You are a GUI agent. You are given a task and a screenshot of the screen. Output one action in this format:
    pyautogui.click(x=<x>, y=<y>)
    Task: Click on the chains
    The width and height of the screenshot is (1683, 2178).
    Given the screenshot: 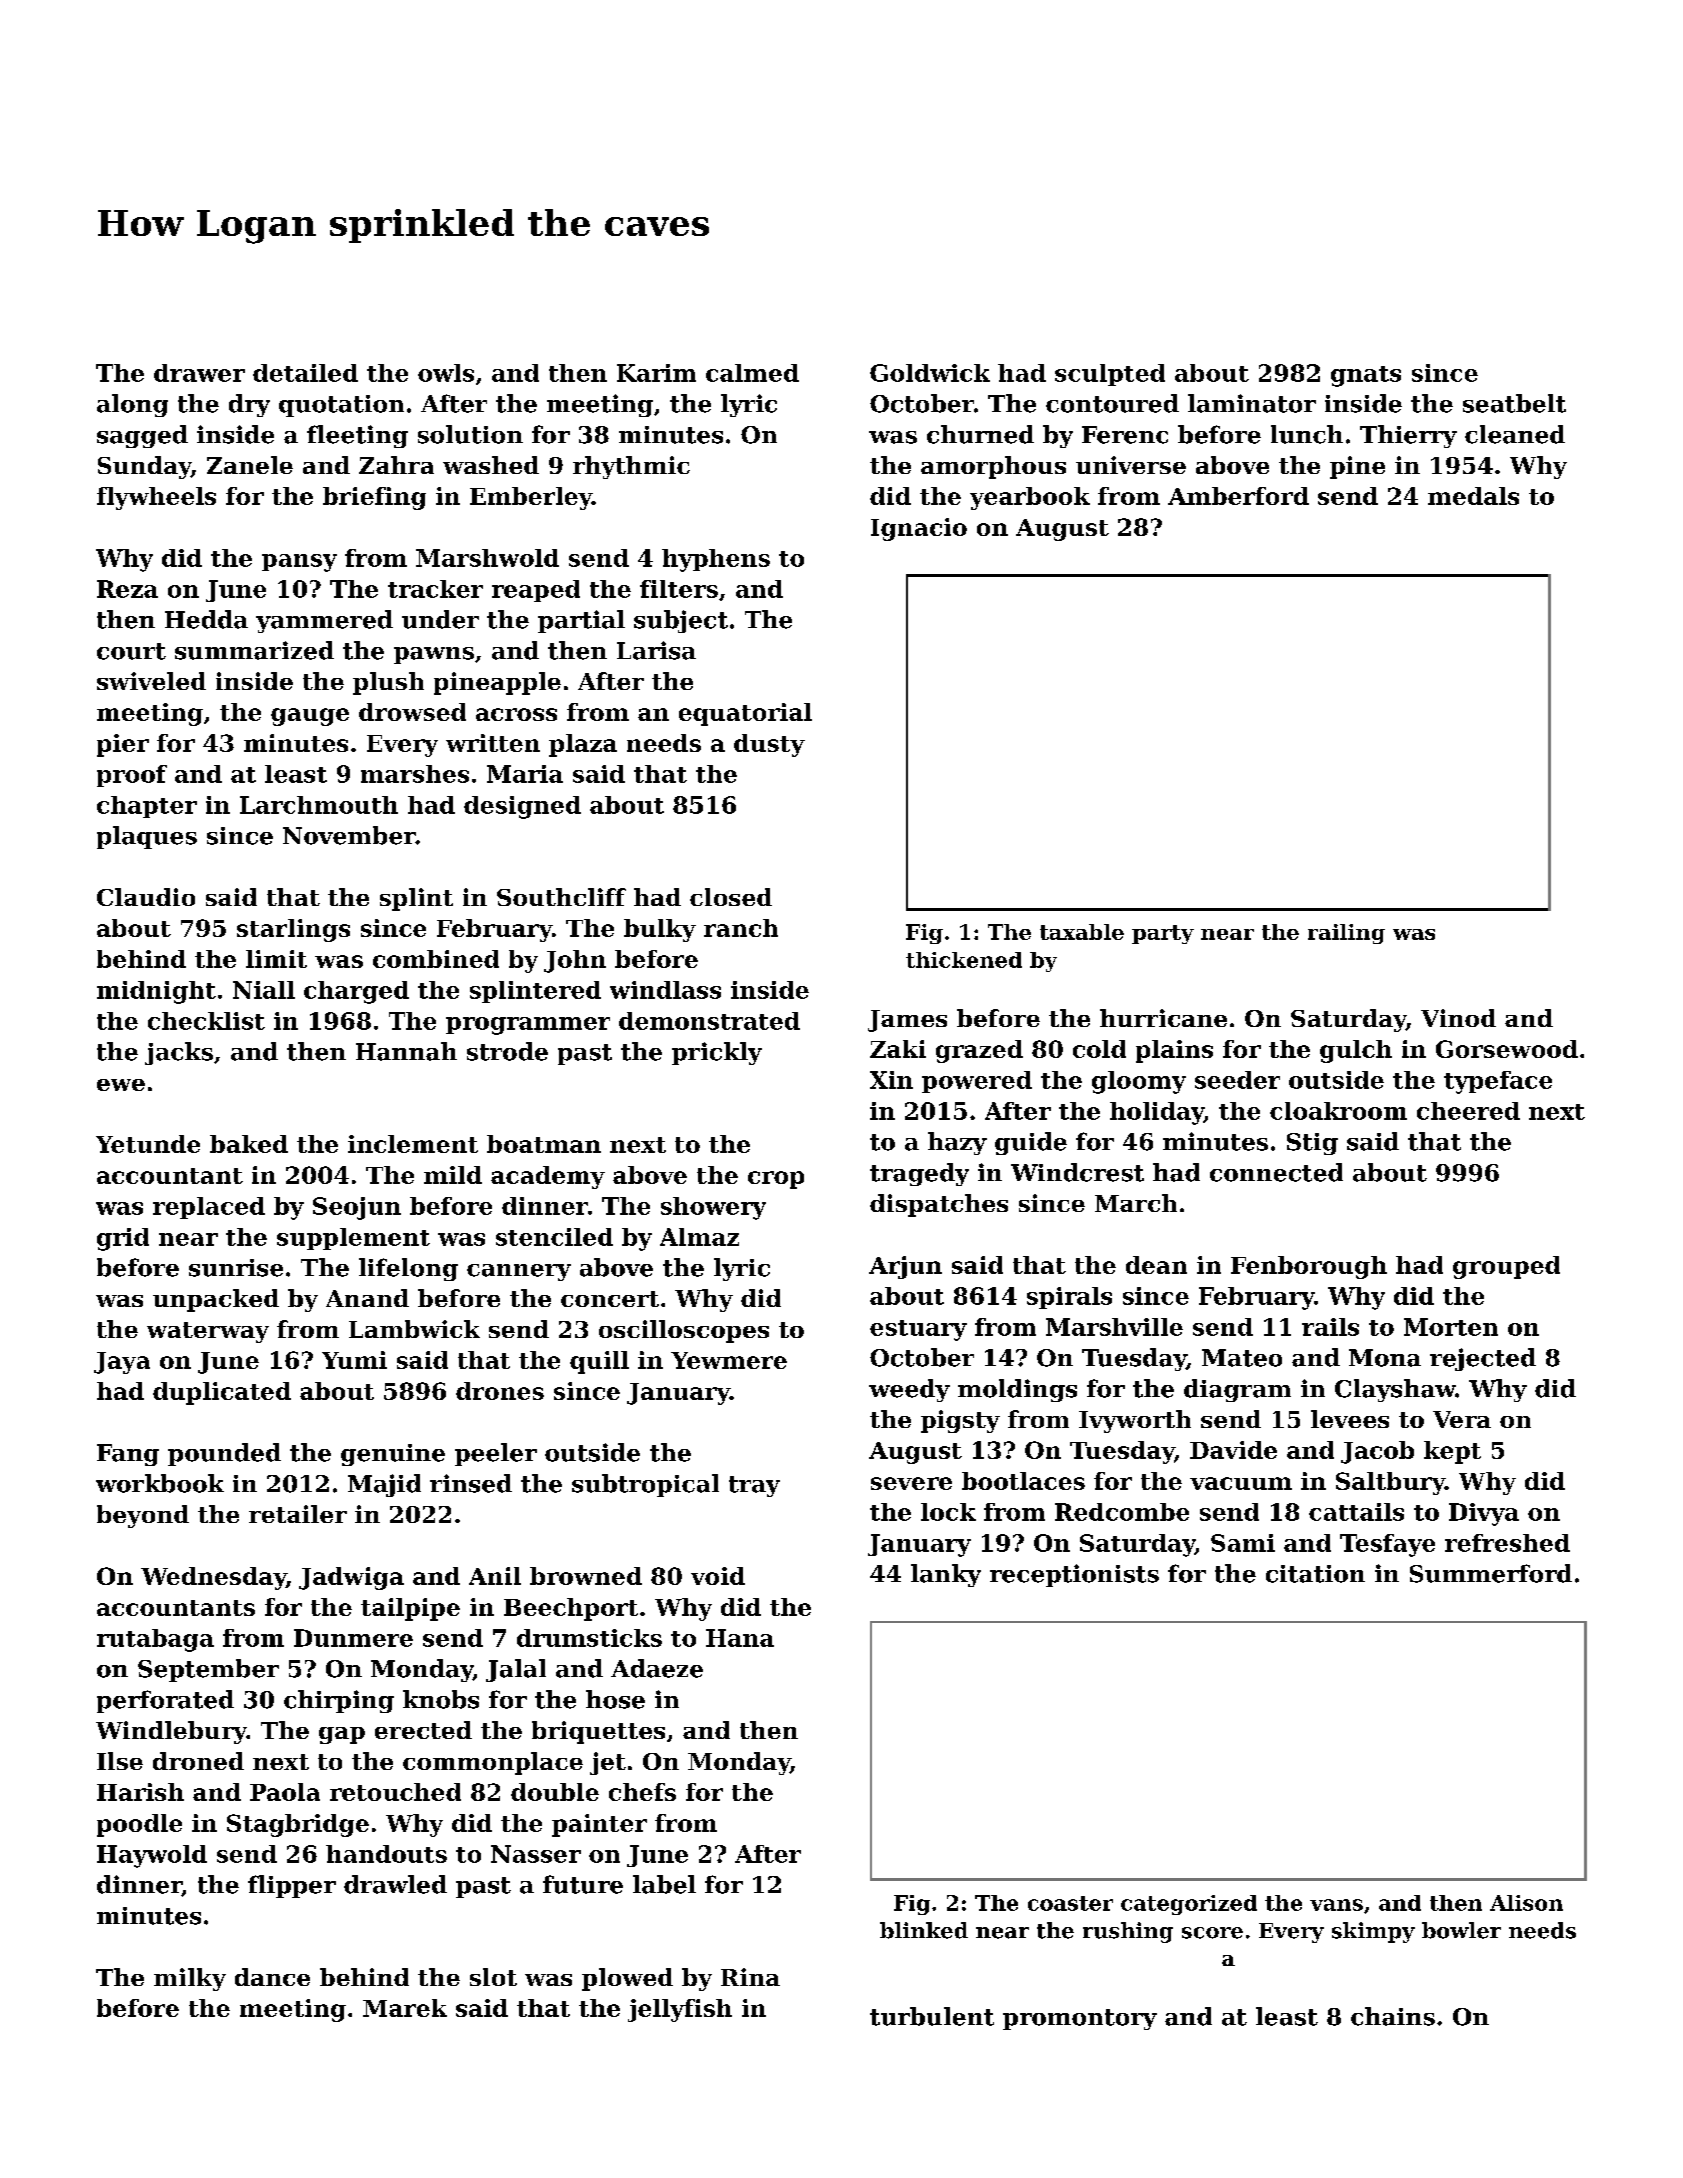 What is the action you would take?
    pyautogui.click(x=1393, y=2016)
